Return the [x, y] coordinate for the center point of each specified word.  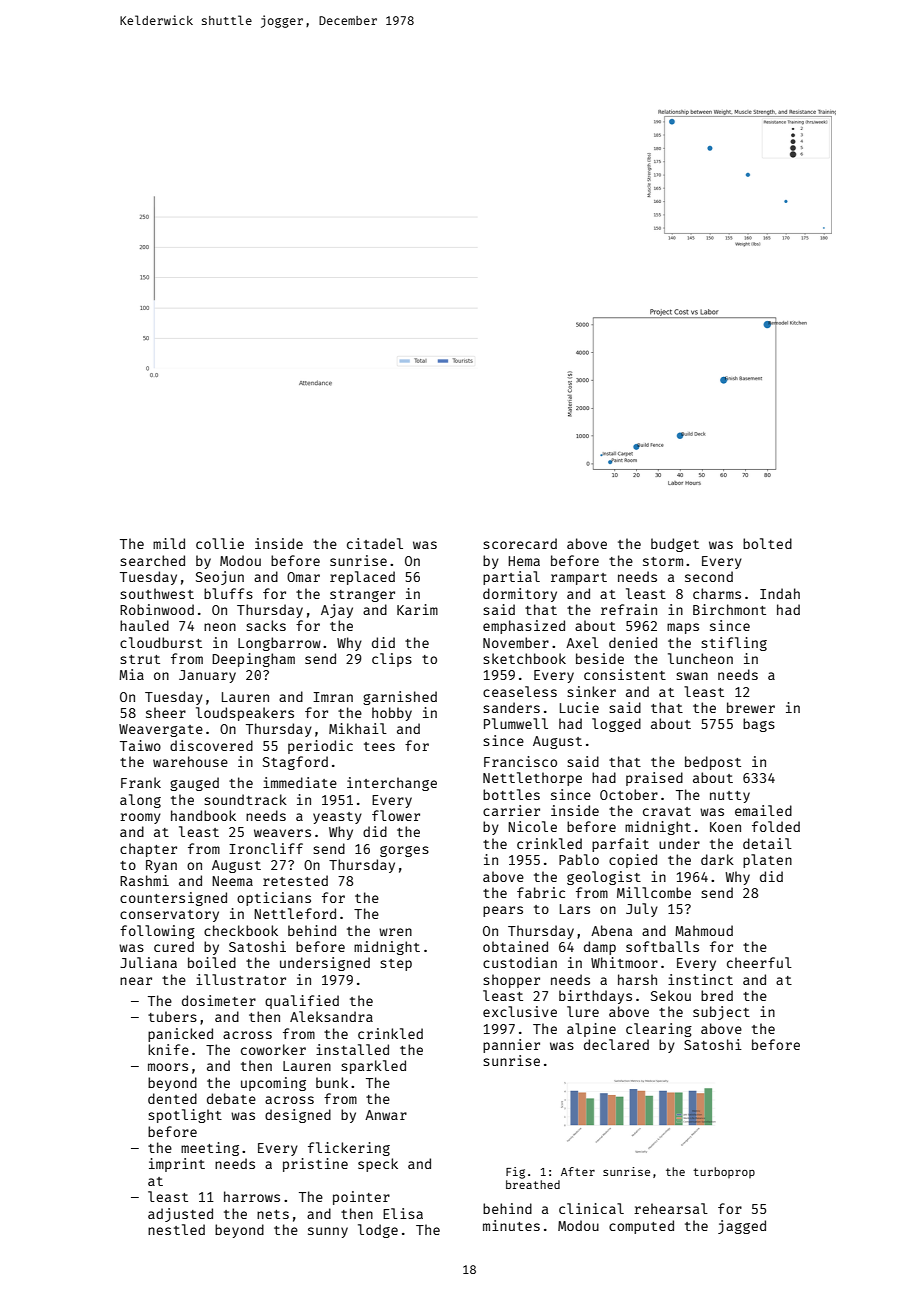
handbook [203, 815]
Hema [524, 561]
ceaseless [520, 691]
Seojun [220, 578]
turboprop [724, 1172]
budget [675, 545]
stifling [734, 644]
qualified [302, 1002]
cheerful [759, 962]
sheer [166, 712]
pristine [315, 1165]
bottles [511, 794]
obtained [515, 946]
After [578, 1171]
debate [231, 1098]
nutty [730, 797]
